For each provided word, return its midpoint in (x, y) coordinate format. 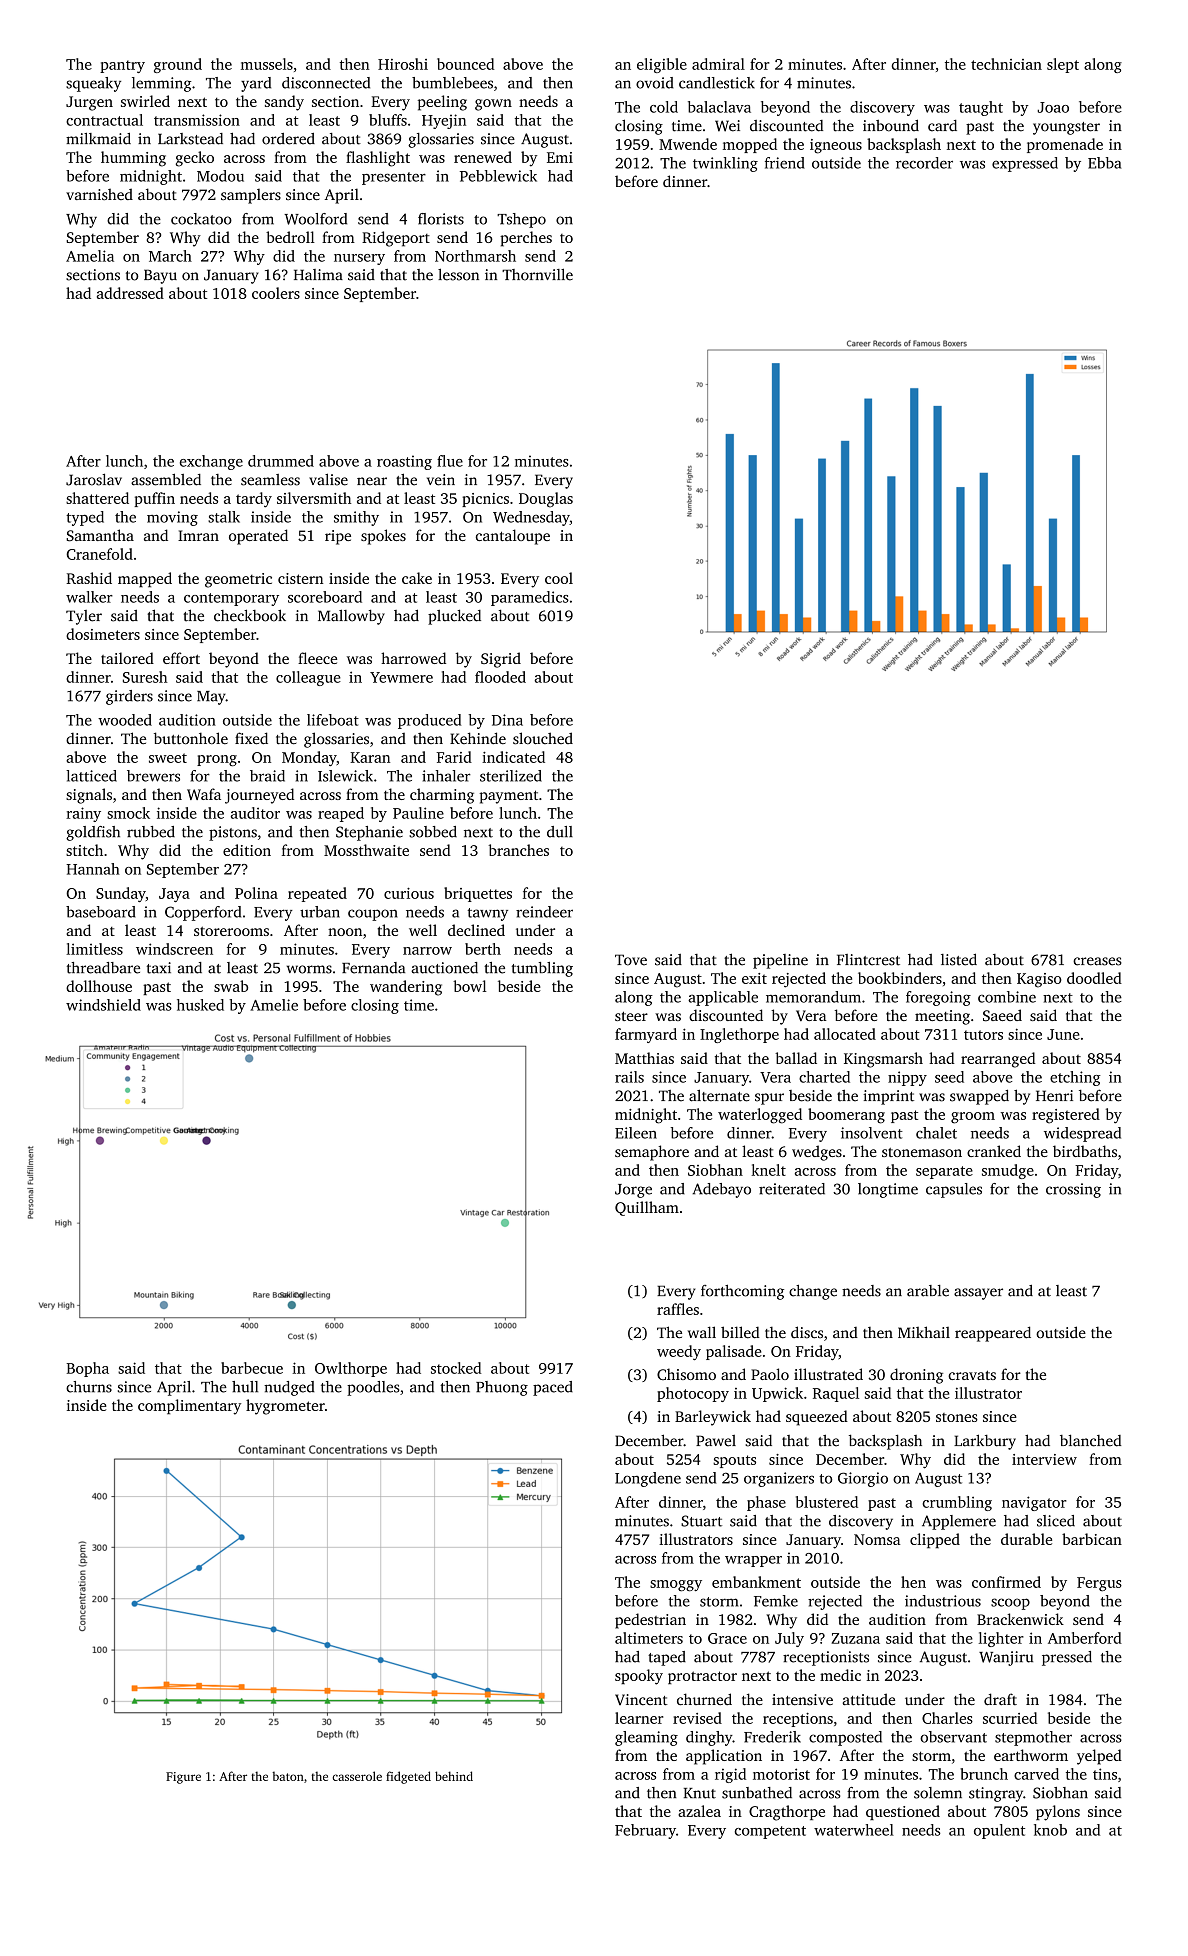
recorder (924, 163)
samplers (251, 196)
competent (770, 1832)
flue (450, 461)
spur (769, 1099)
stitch (84, 850)
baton (288, 1776)
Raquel (836, 1394)
